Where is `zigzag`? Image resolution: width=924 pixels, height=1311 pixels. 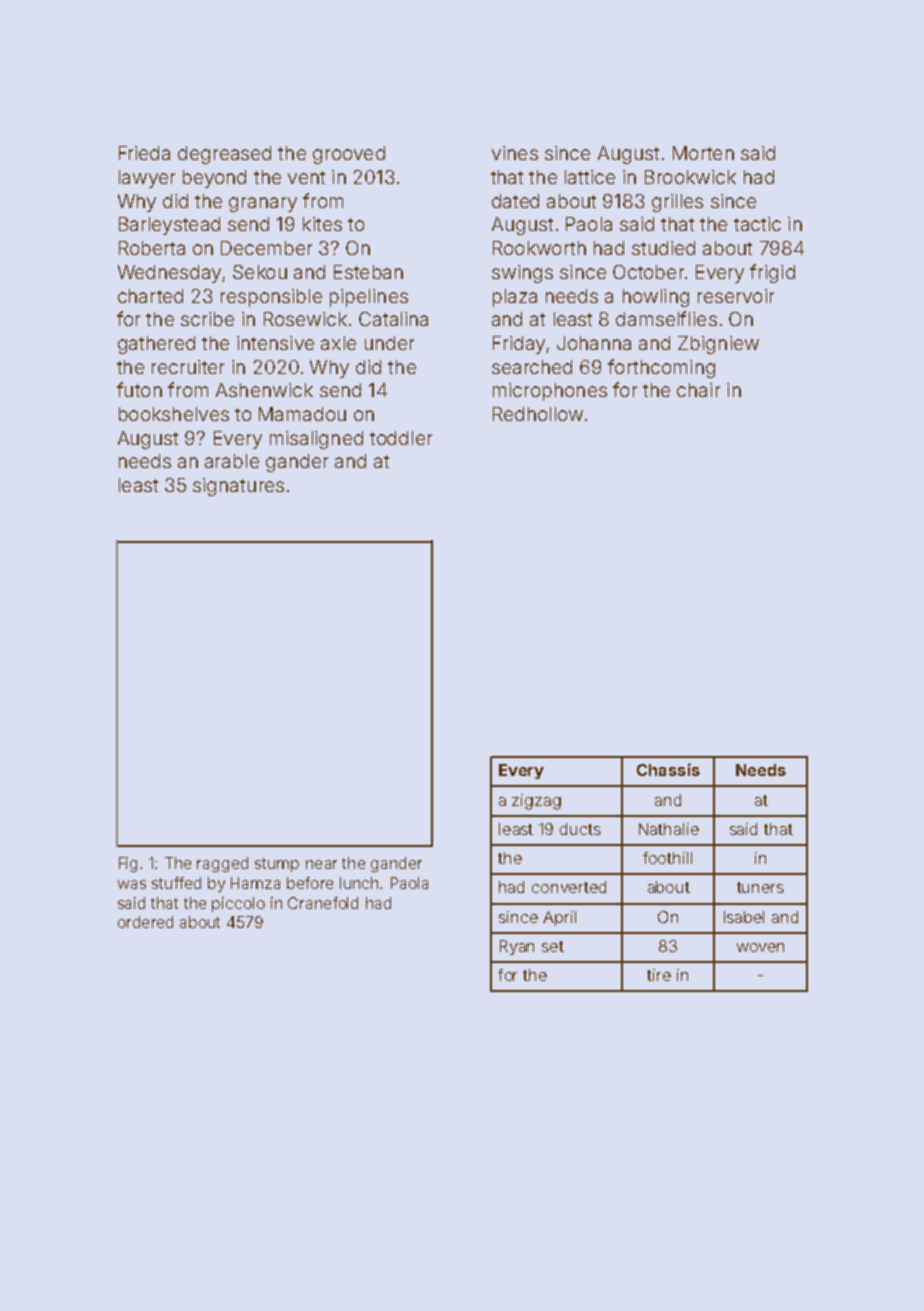
zigzag is located at coordinates (536, 802).
